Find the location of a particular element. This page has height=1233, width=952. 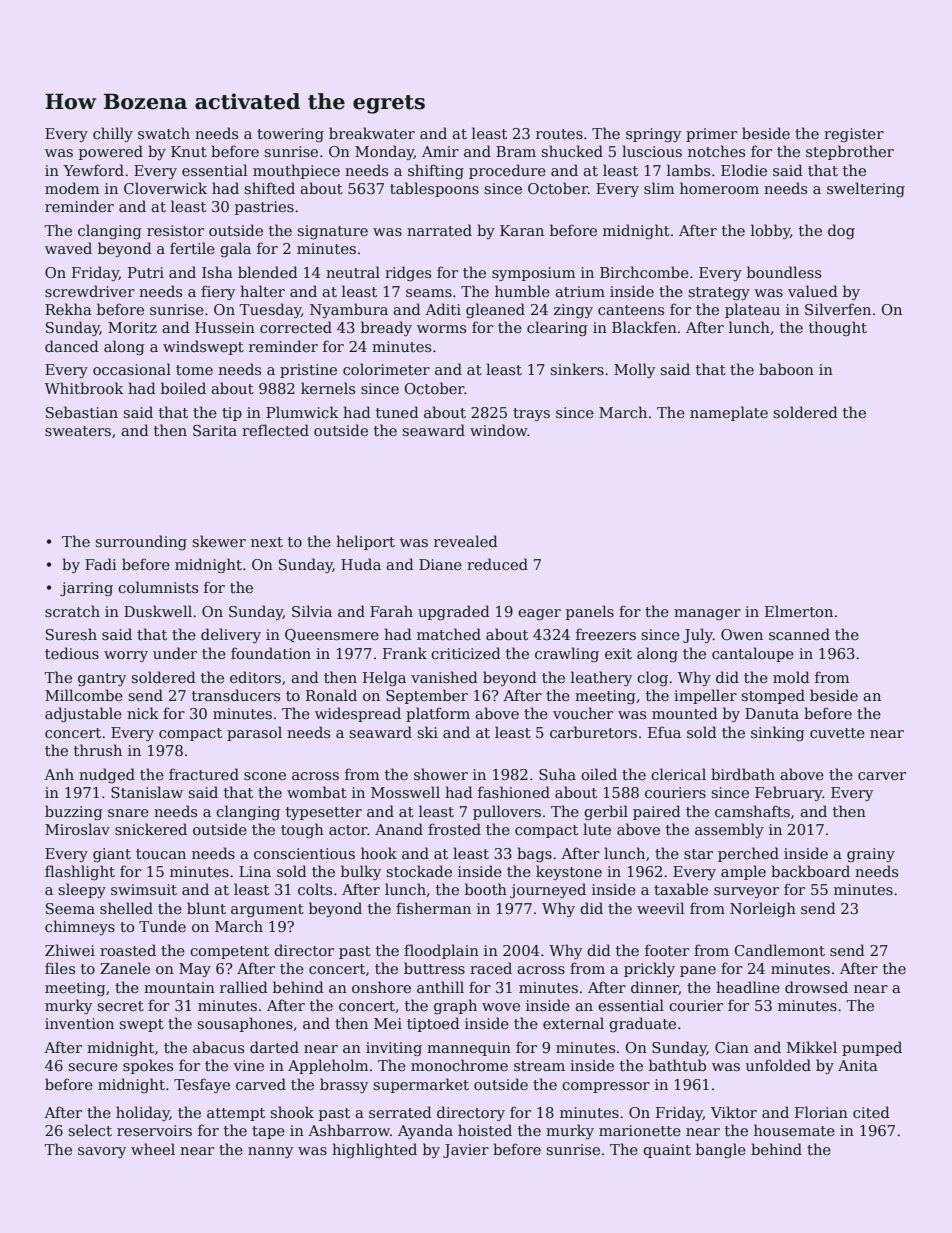

fiery is located at coordinates (218, 292).
